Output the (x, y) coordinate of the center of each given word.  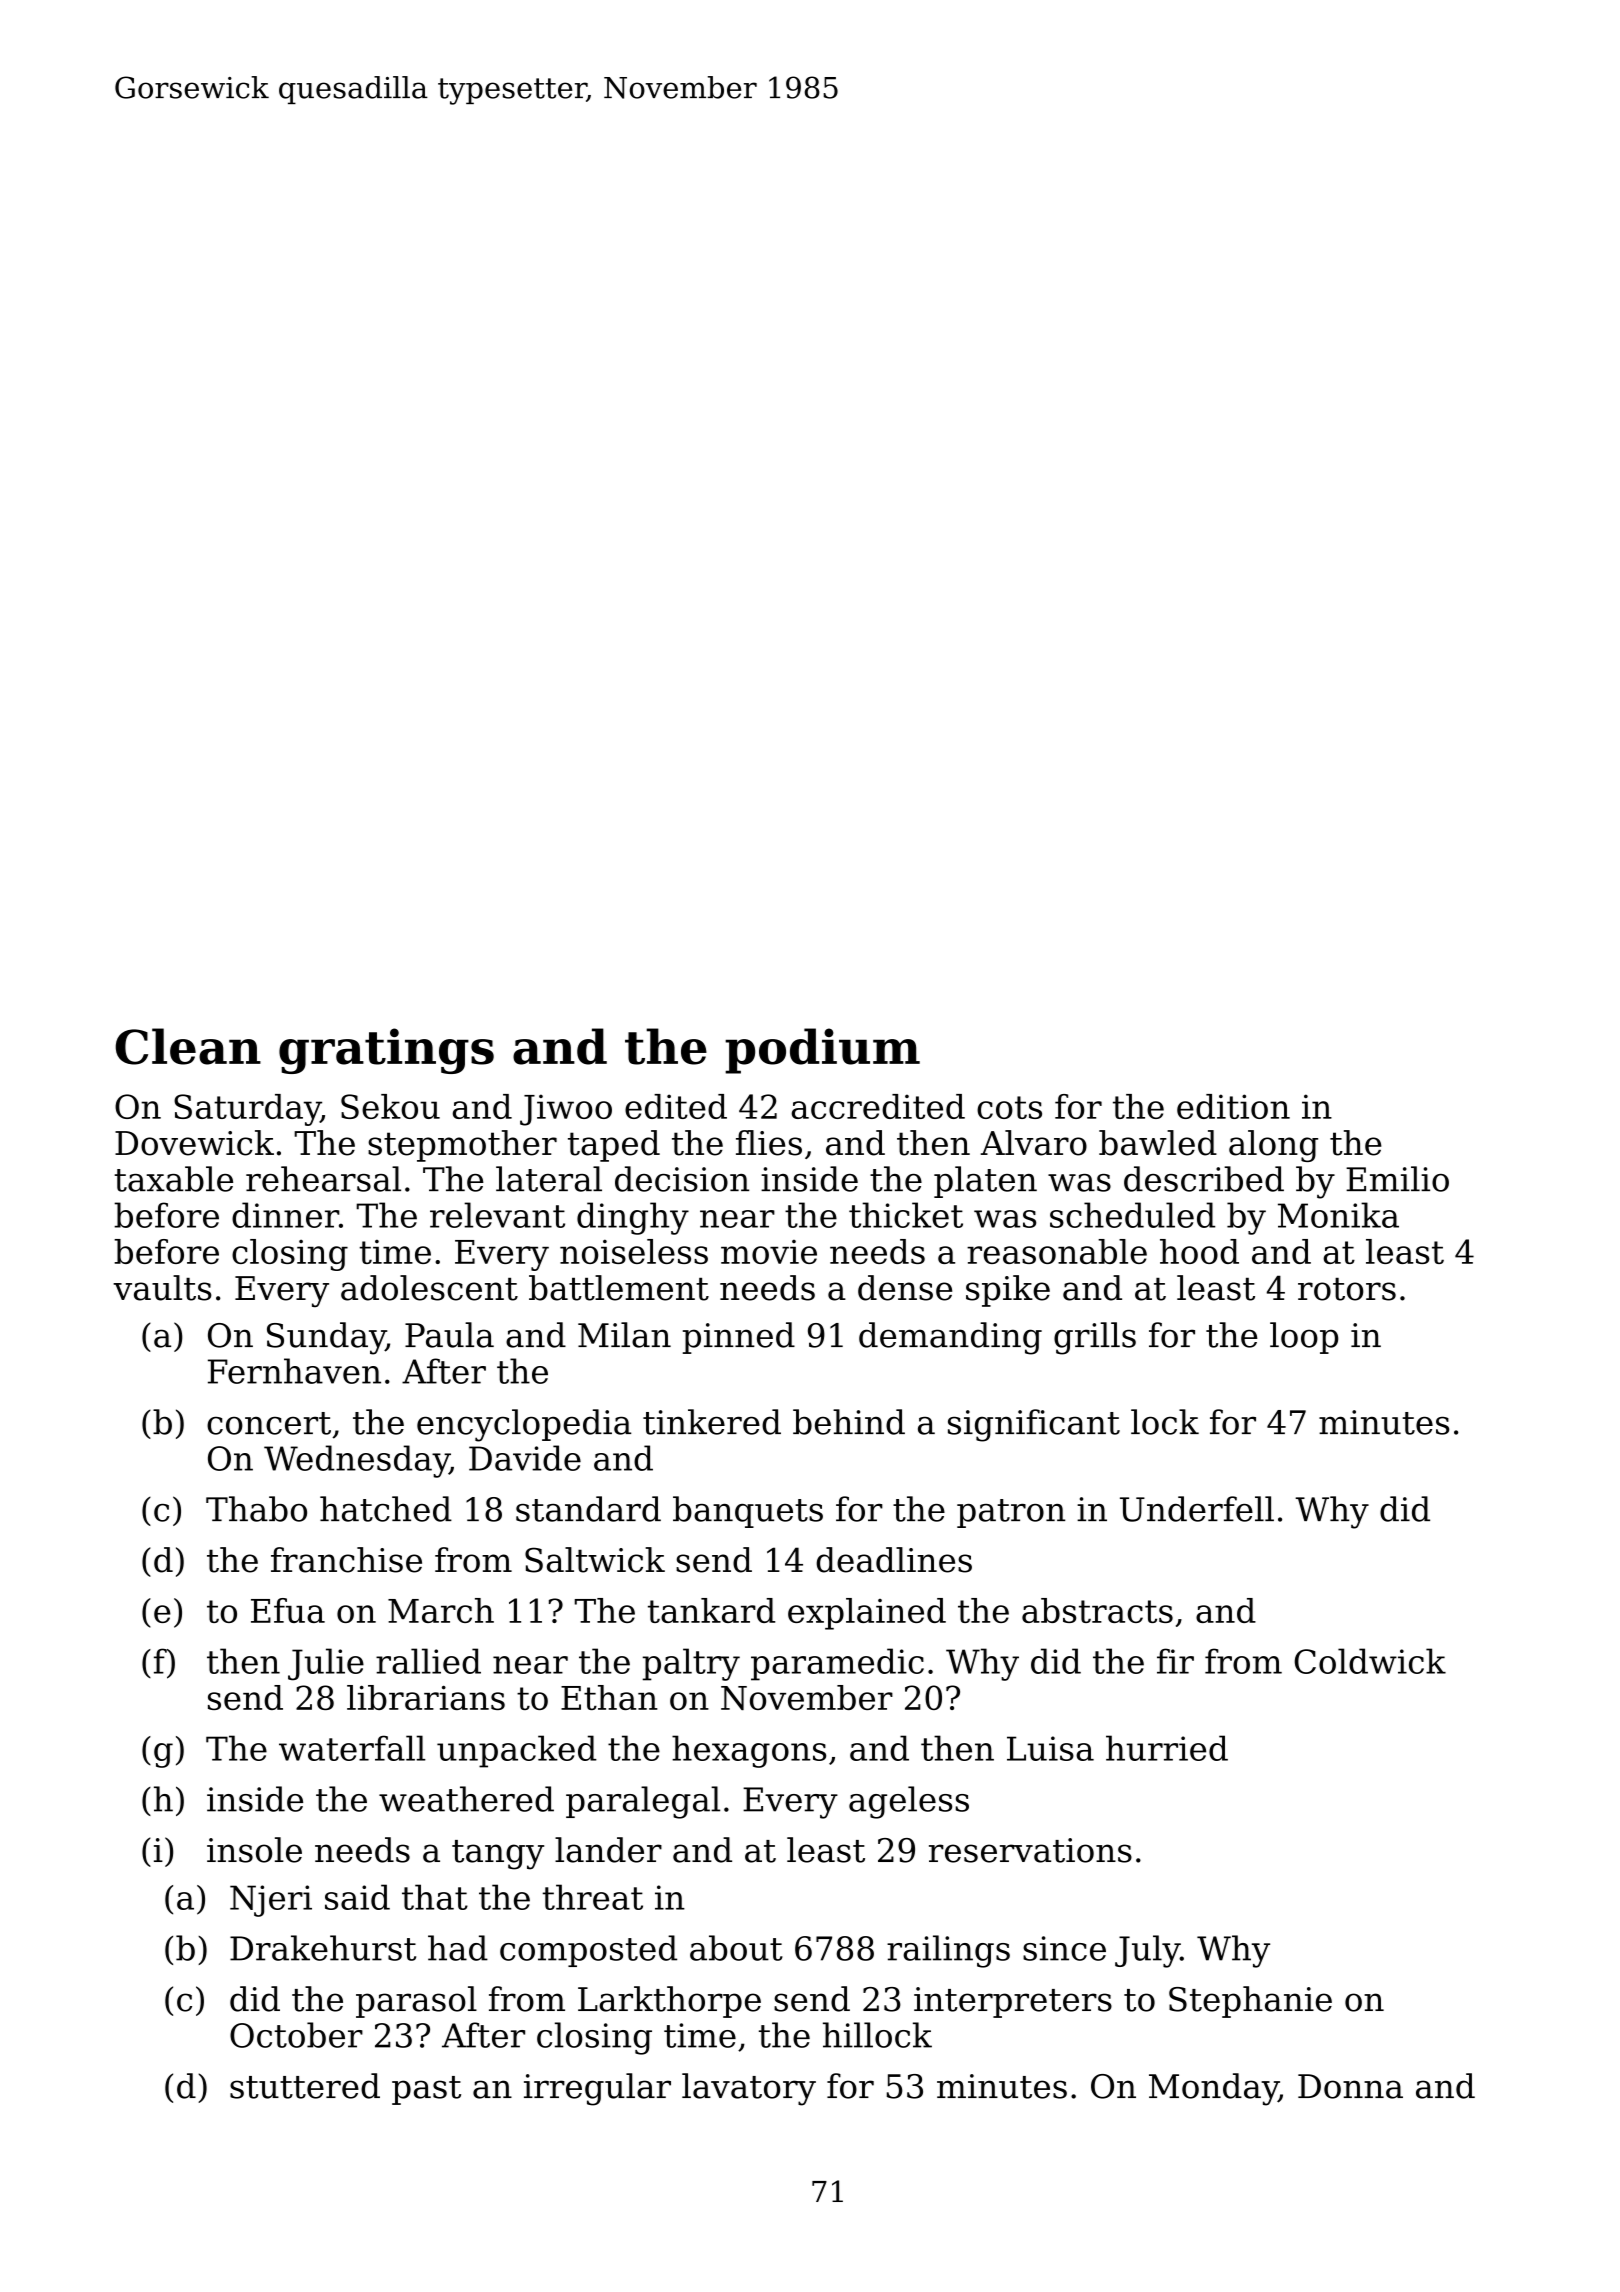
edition (1233, 1106)
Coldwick (1370, 1661)
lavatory (749, 2089)
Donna (1350, 2086)
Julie (326, 1664)
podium (822, 1051)
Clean (188, 1046)
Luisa (1050, 1748)
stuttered (305, 2086)
